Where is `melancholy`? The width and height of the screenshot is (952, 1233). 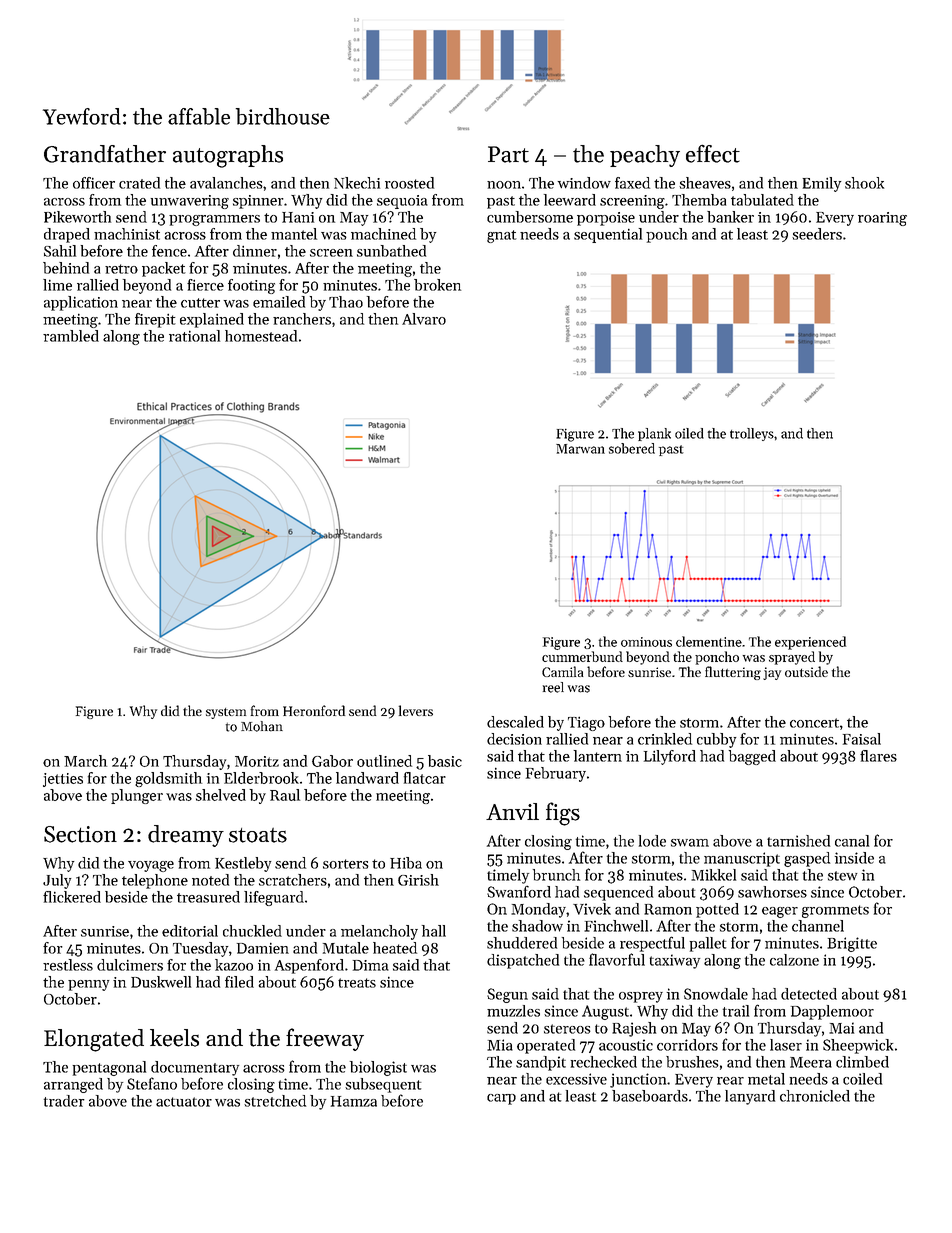
melancholy is located at coordinates (379, 932).
